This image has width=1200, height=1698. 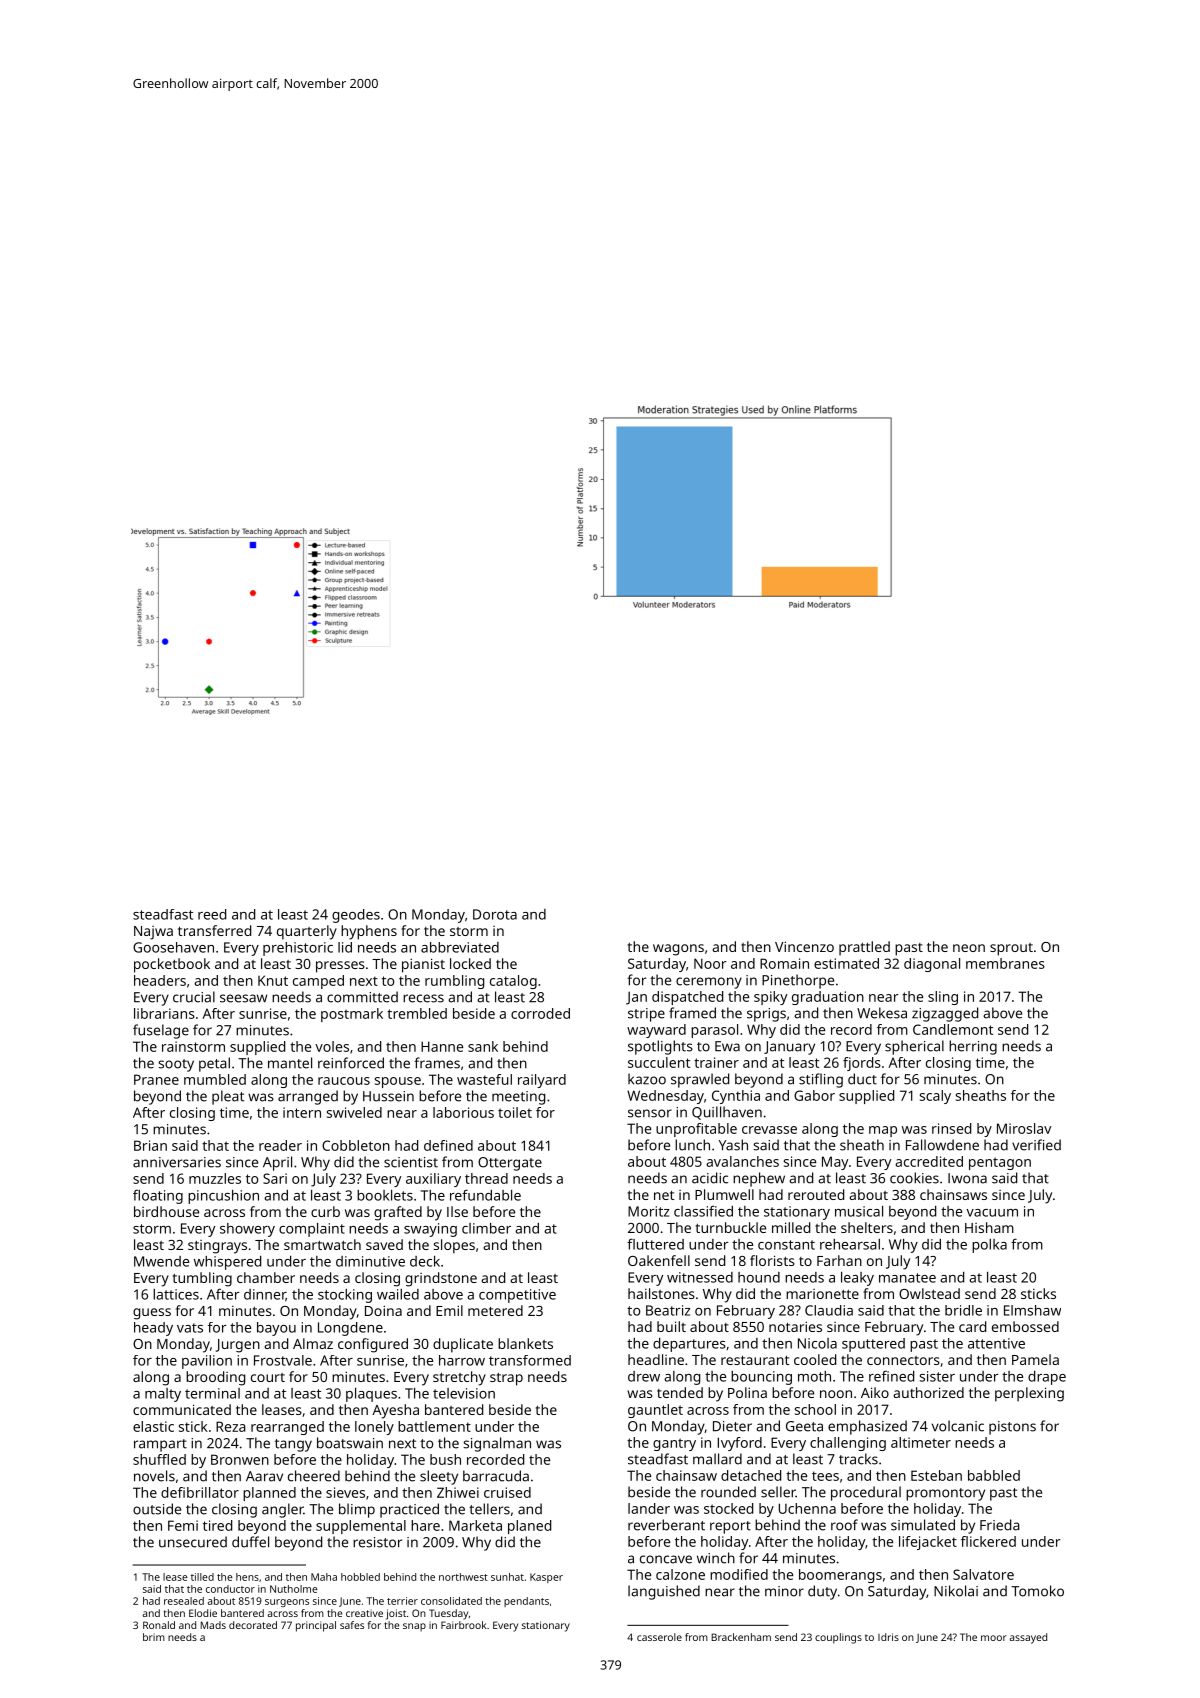 What do you see at coordinates (495, 914) in the image?
I see `Dorota` at bounding box center [495, 914].
